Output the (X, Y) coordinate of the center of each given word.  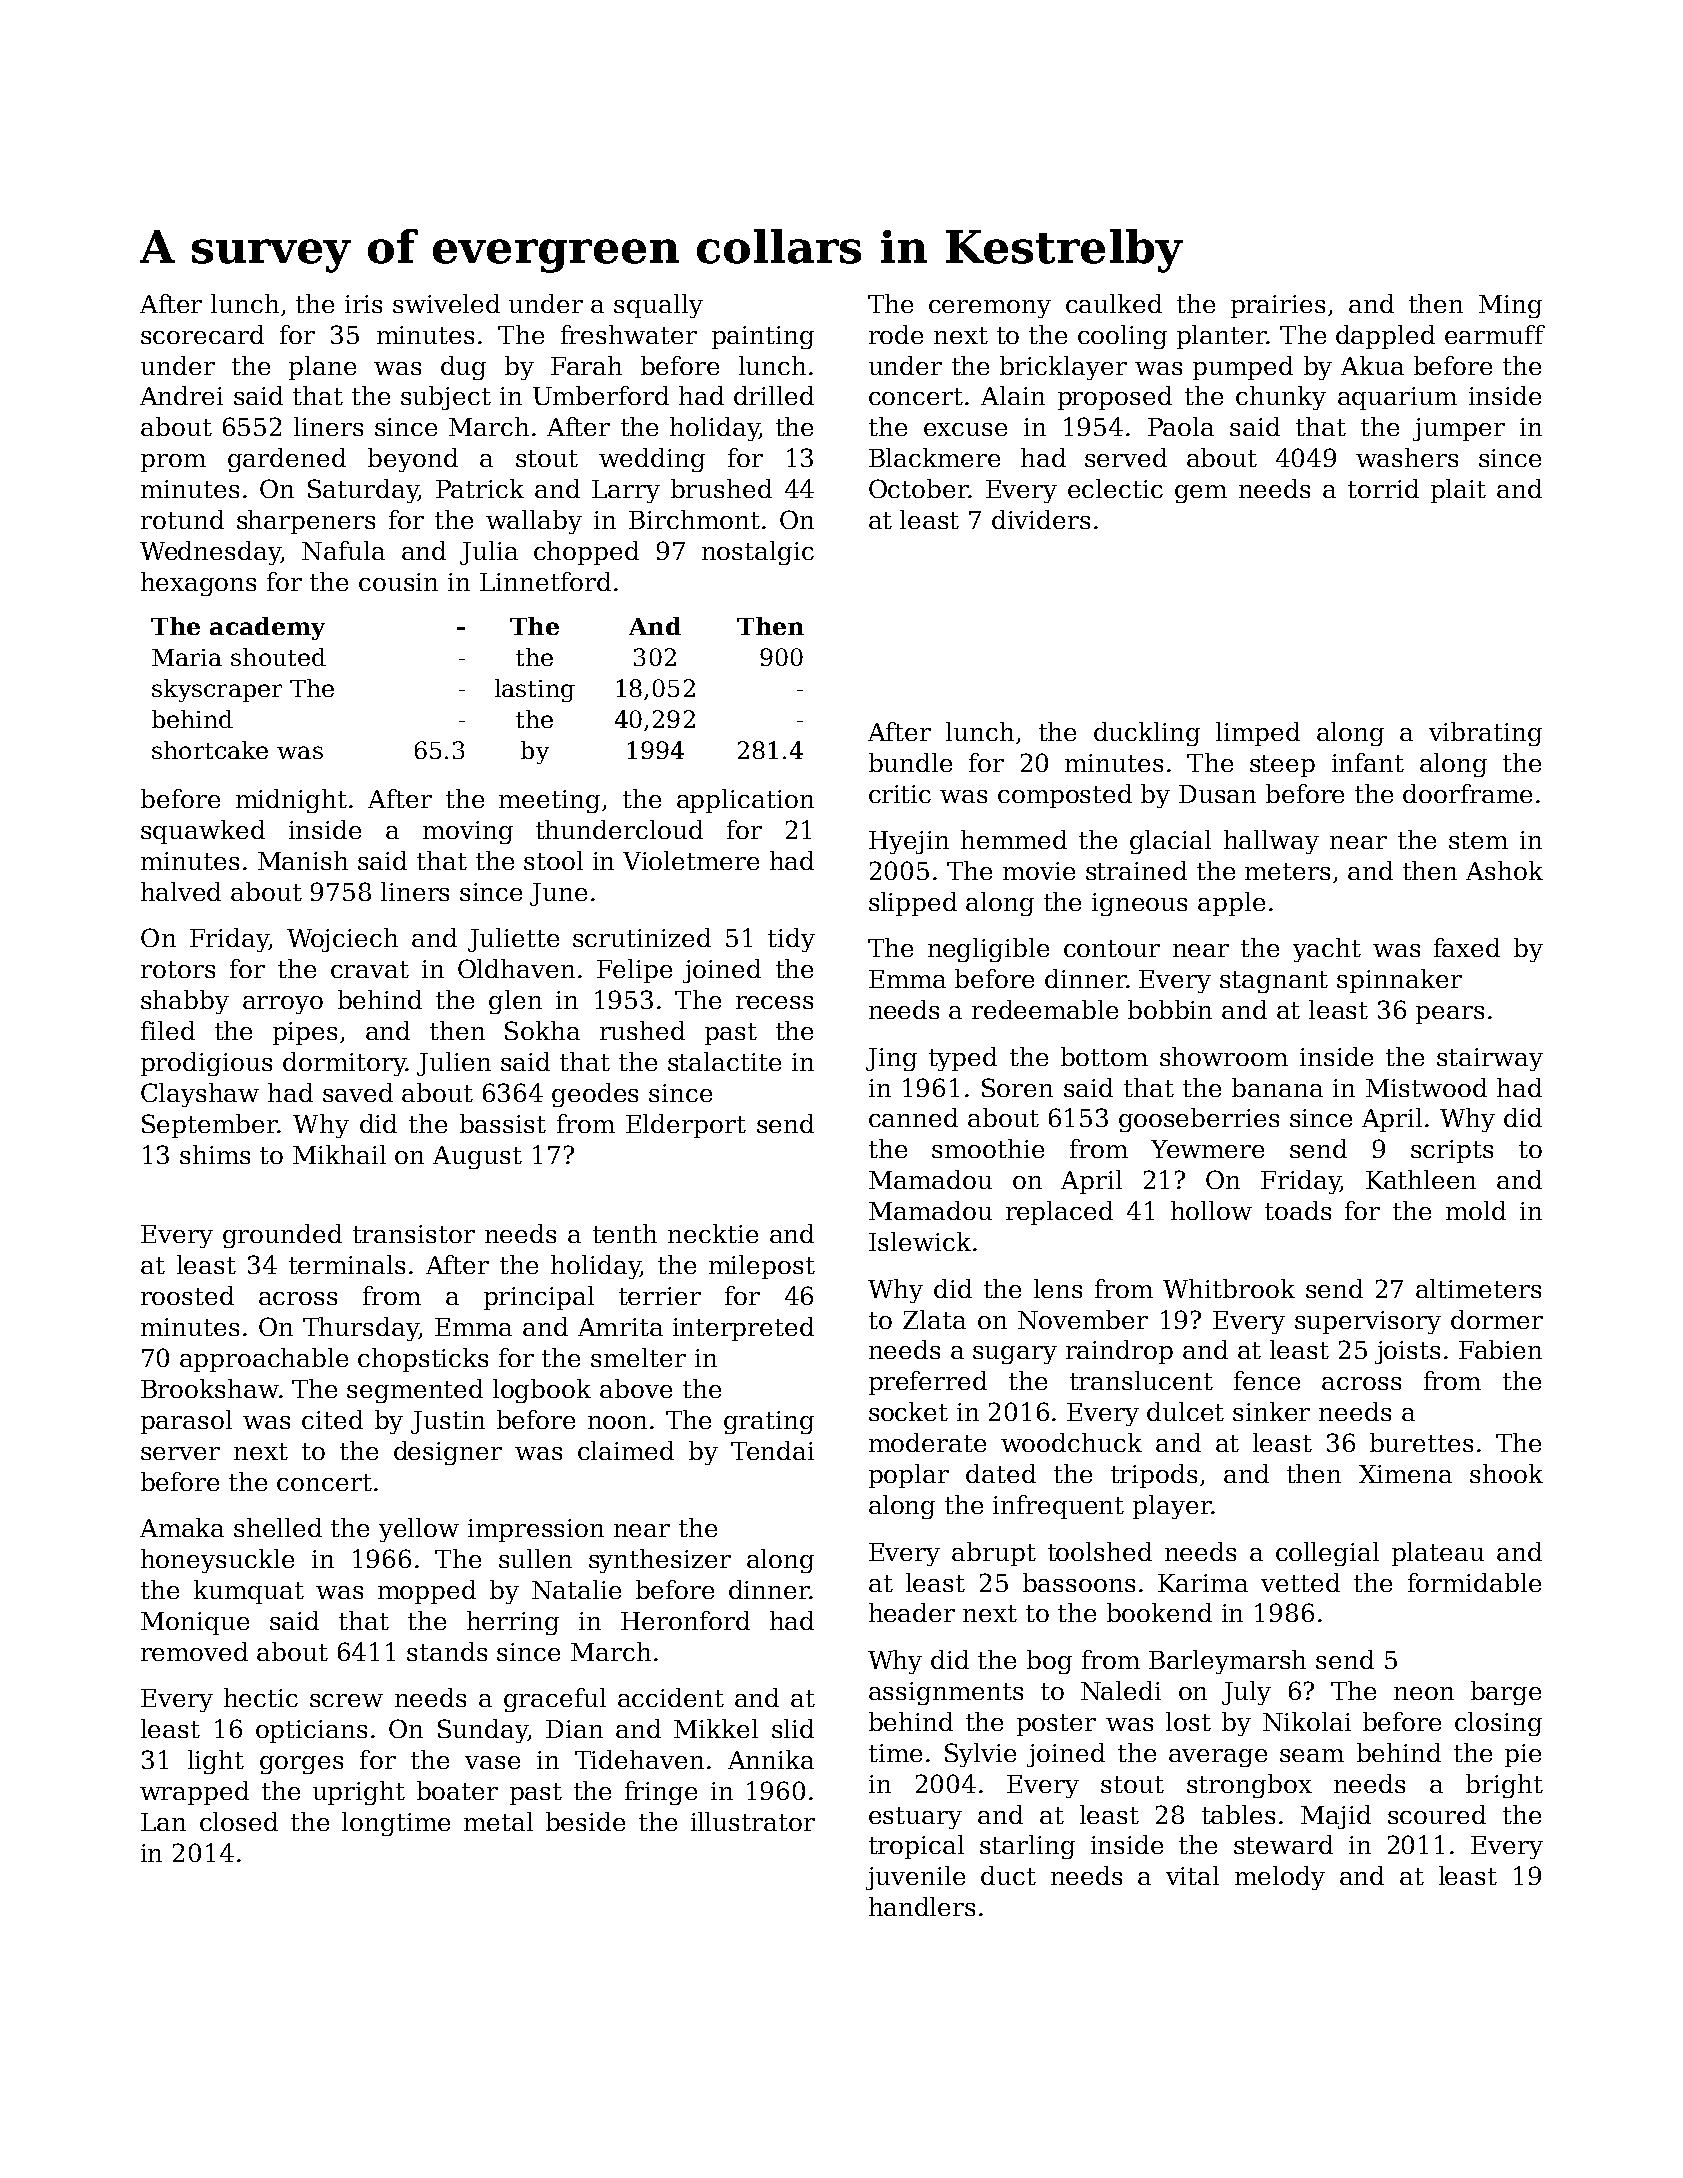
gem (1201, 494)
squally (658, 306)
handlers (922, 1906)
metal (498, 1821)
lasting (535, 690)
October (919, 488)
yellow (419, 1530)
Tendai (772, 1450)
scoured (1437, 1814)
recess (774, 1002)
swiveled (446, 303)
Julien (454, 1064)
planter (1222, 337)
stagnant (1274, 982)
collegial (1327, 1554)
